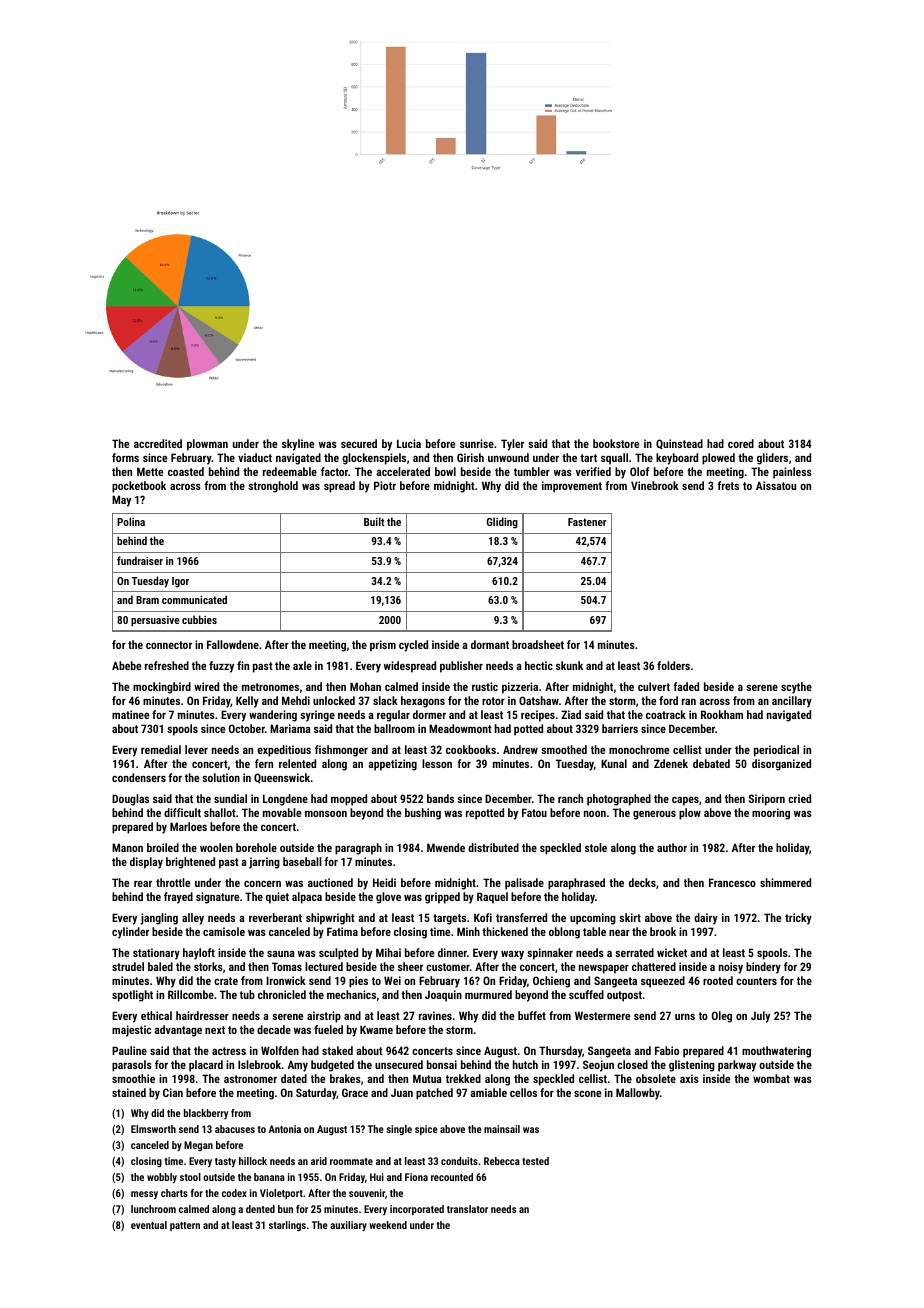 This image has width=924, height=1308. What do you see at coordinates (287, 1226) in the image?
I see `starlings` at bounding box center [287, 1226].
